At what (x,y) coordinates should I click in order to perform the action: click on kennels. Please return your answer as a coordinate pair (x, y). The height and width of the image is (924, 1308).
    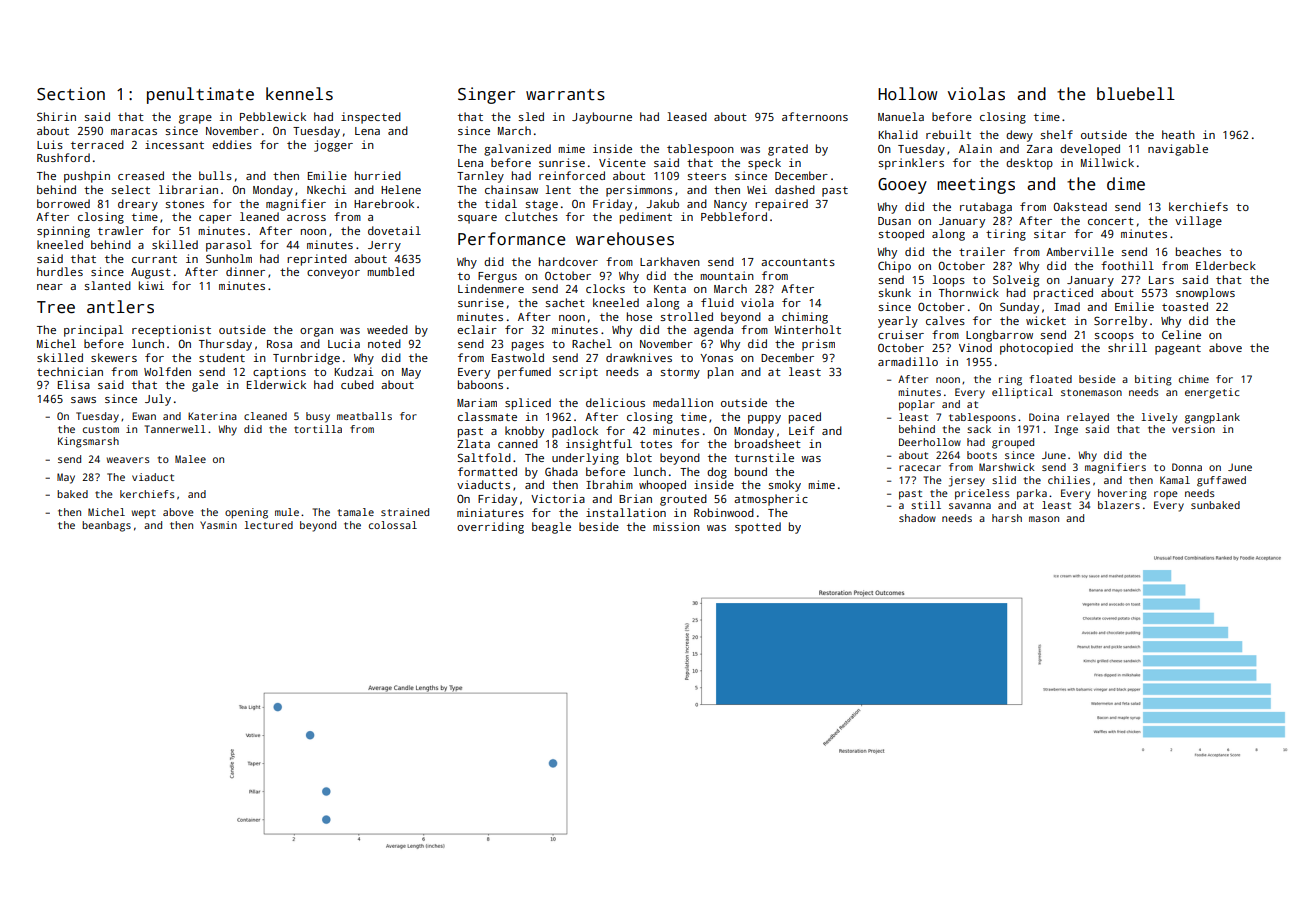
    Looking at the image, I should click on (299, 94).
